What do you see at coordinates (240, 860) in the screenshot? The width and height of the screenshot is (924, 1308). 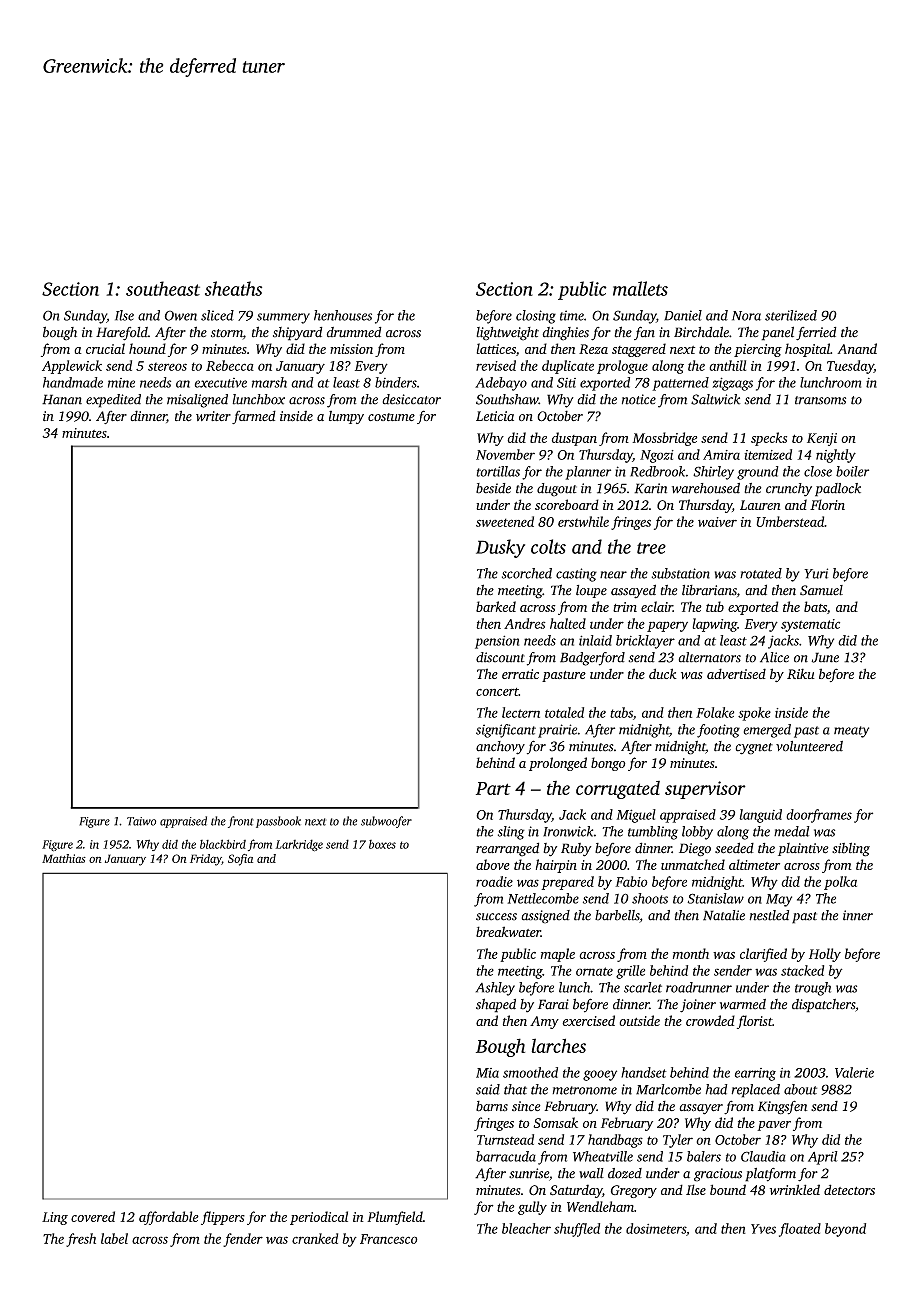 I see `Sofia` at bounding box center [240, 860].
